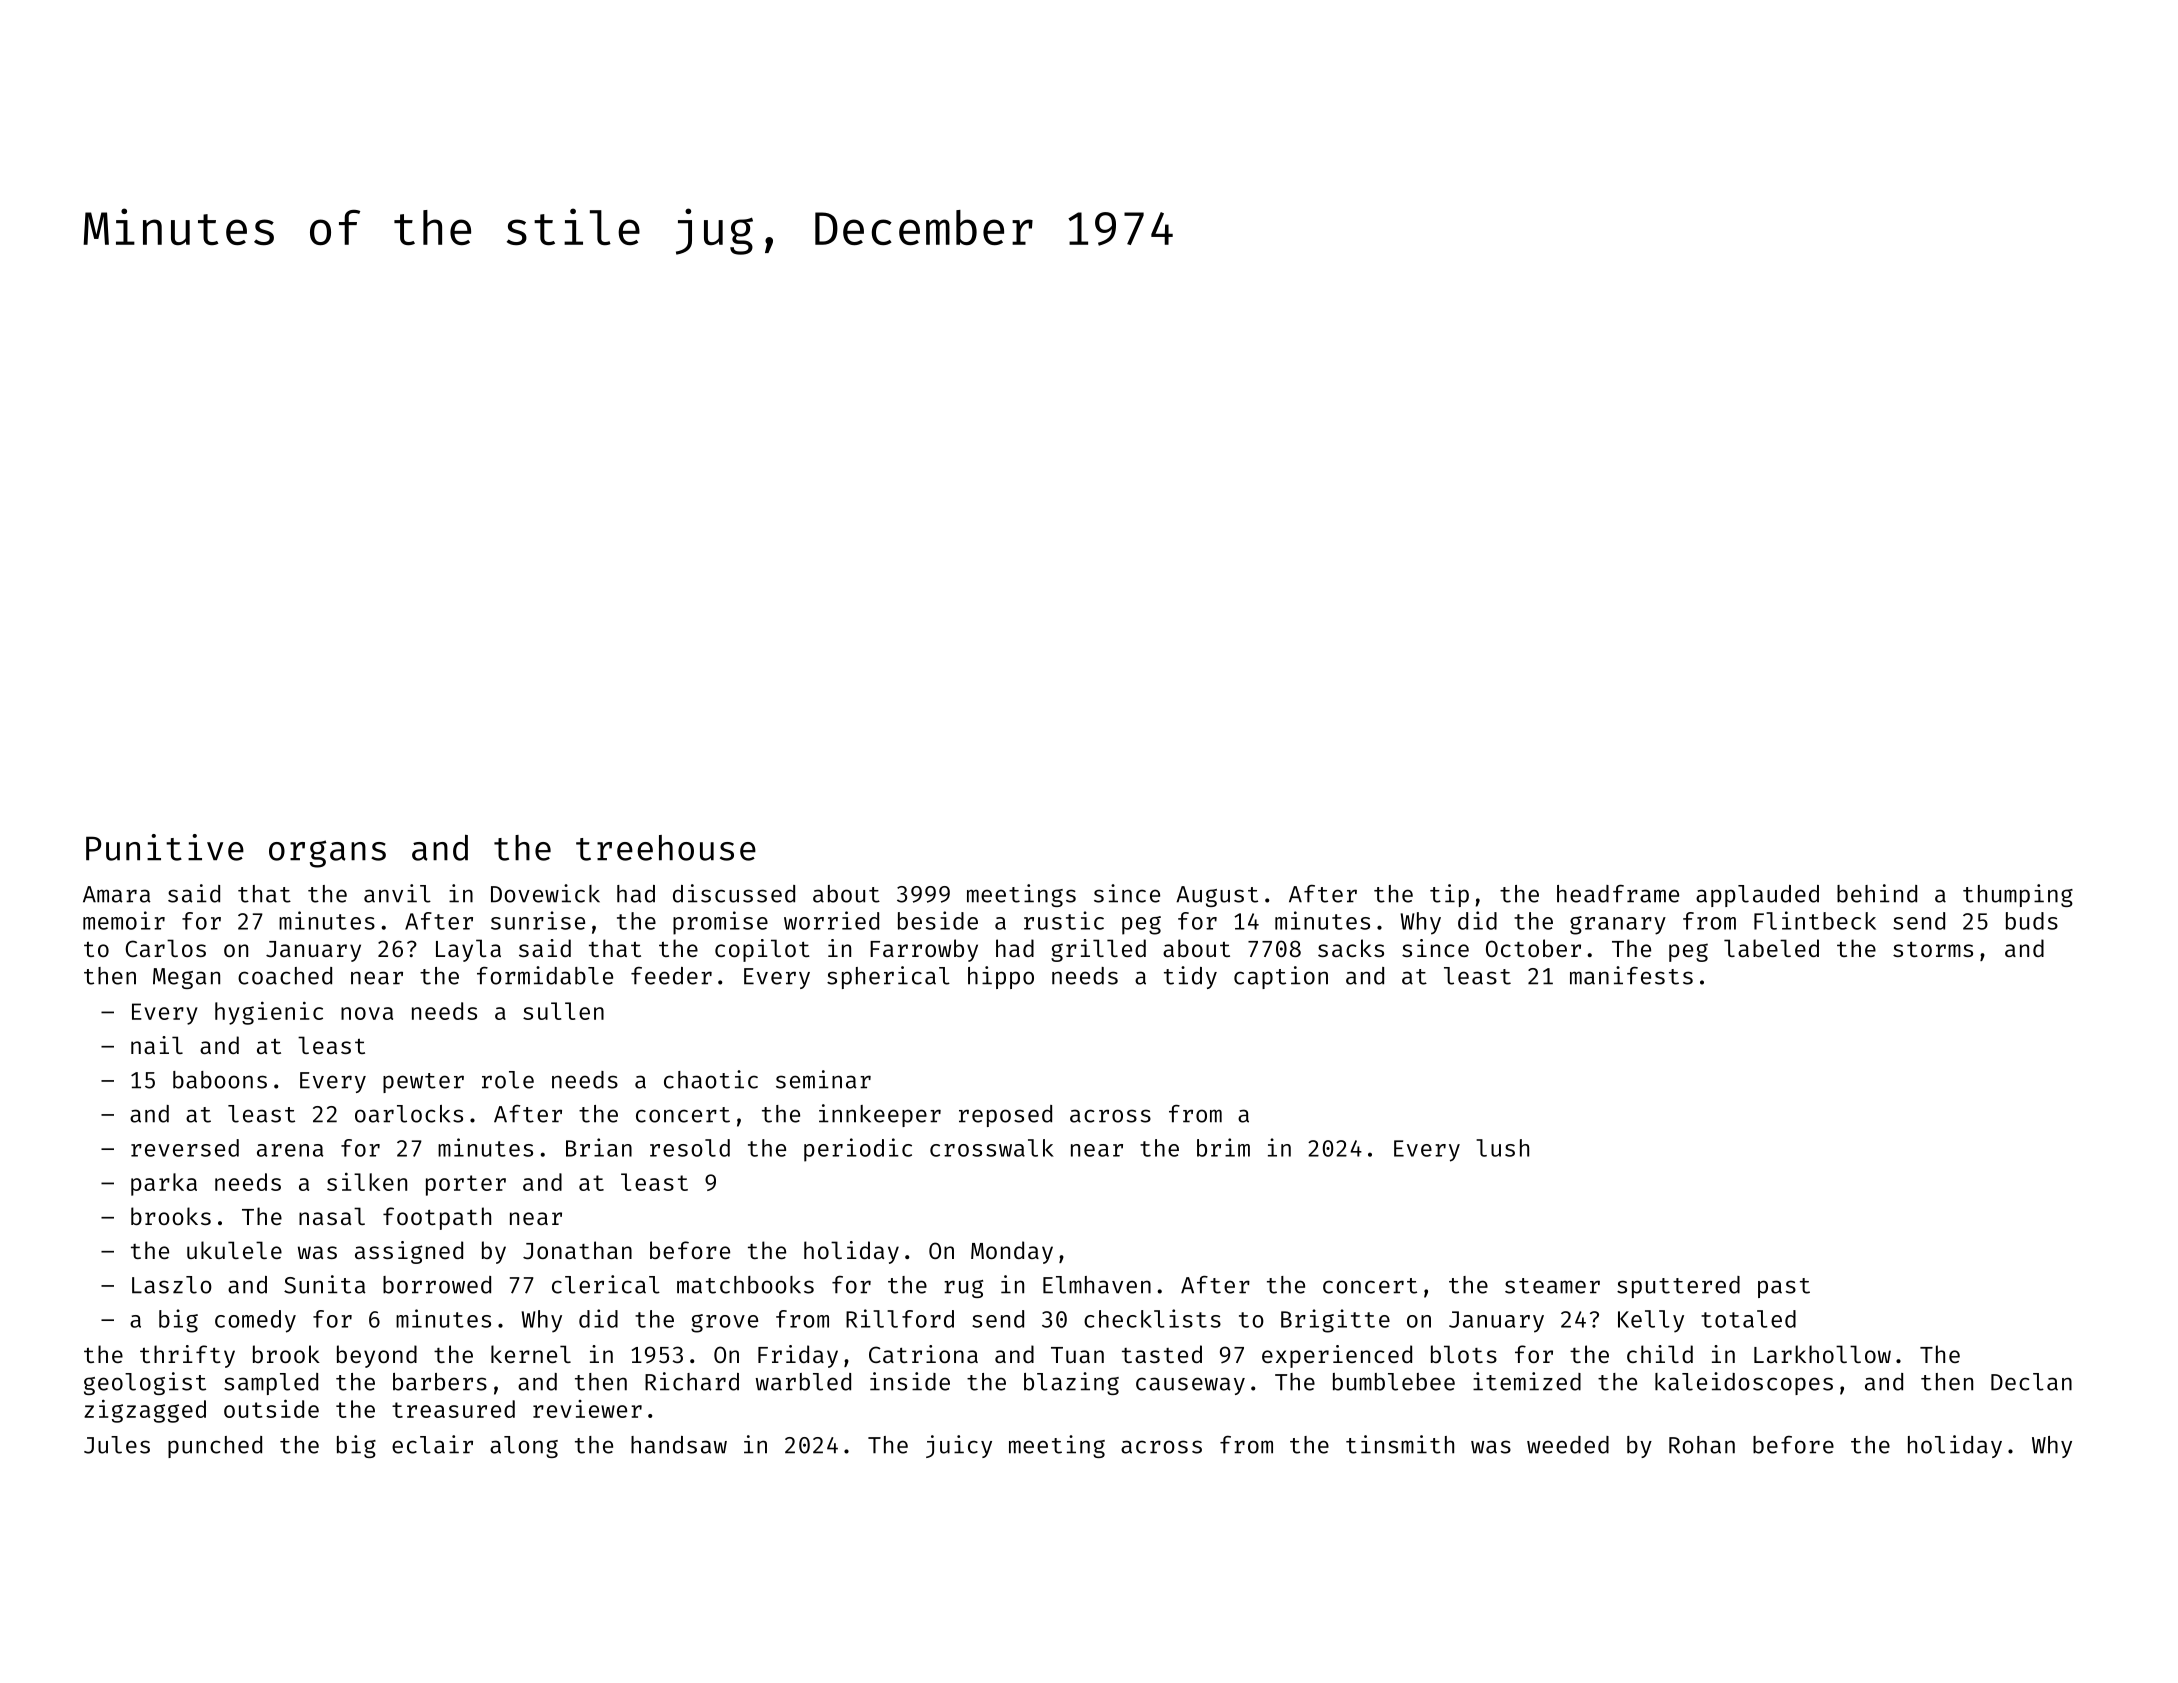 The height and width of the image is (1683, 2178). Describe the element at coordinates (1012, 1252) in the image. I see `Monday` at that location.
